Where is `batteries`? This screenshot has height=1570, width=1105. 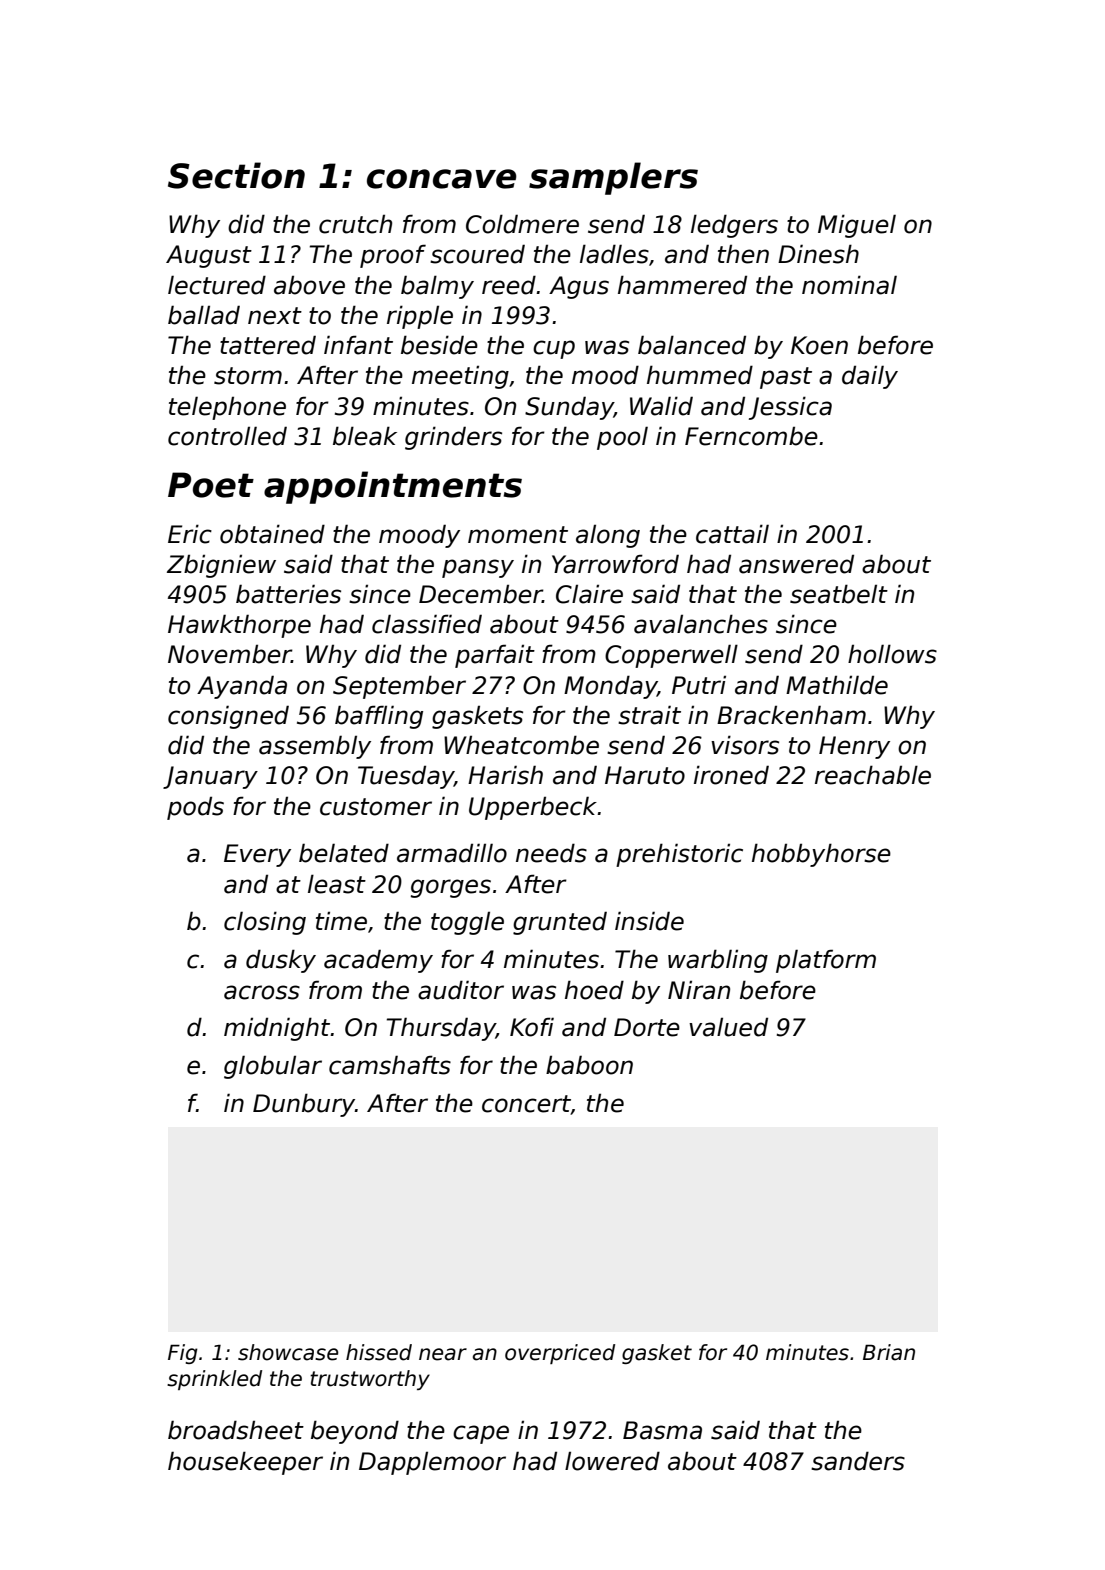 batteries is located at coordinates (288, 594).
